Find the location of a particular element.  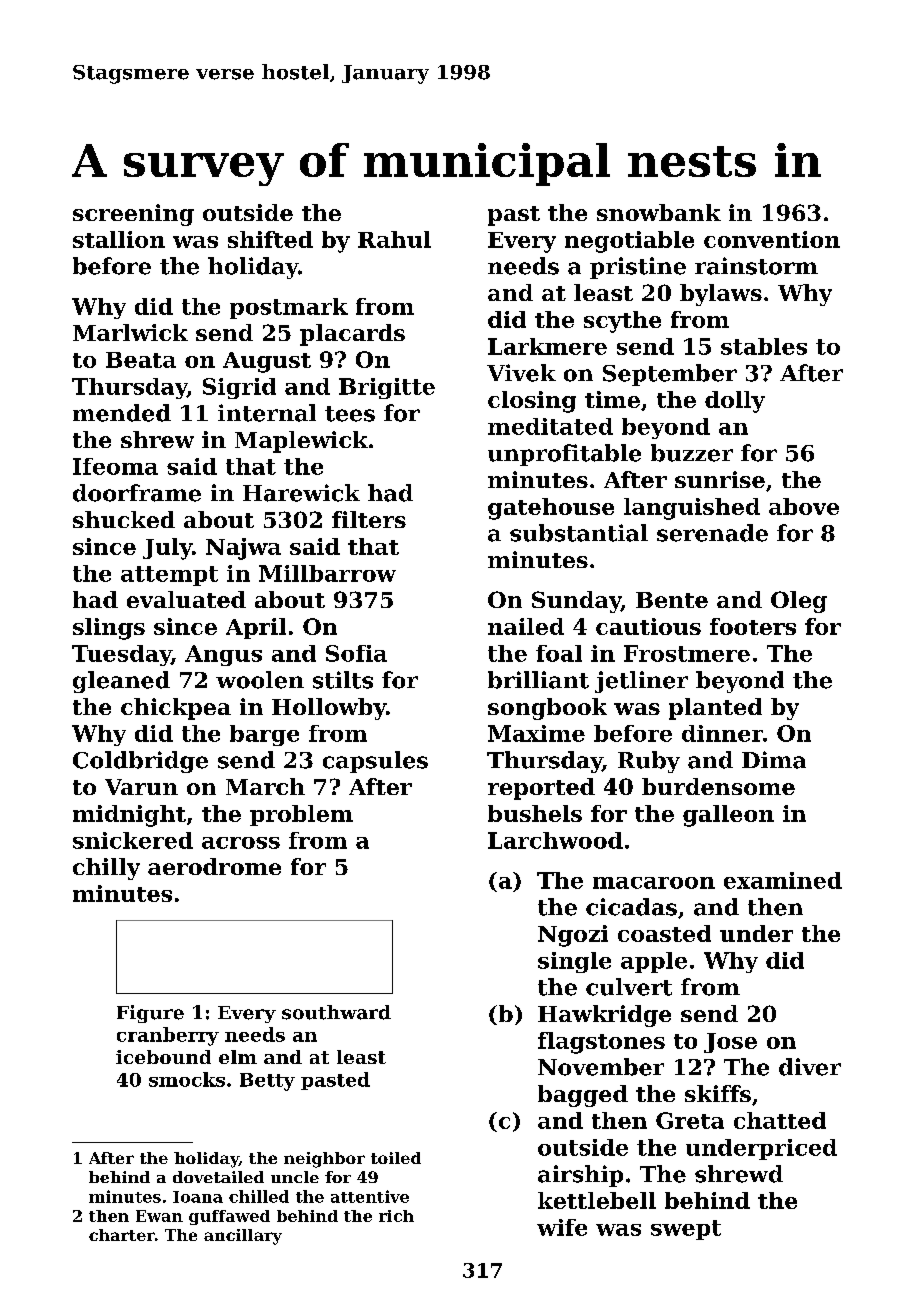

Bente is located at coordinates (672, 600).
